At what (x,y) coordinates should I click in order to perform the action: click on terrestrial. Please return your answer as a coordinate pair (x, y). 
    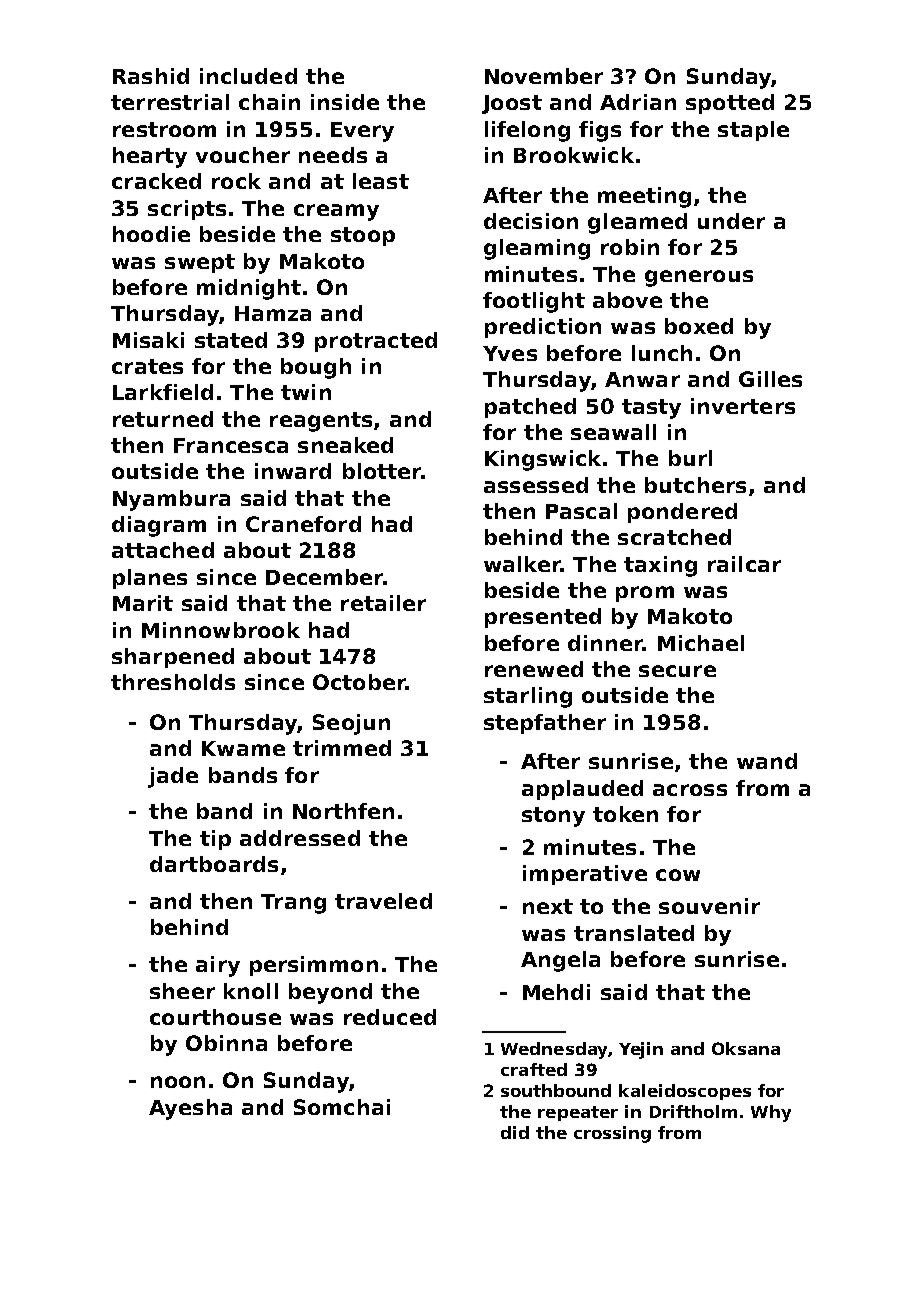
    Looking at the image, I should click on (170, 102).
